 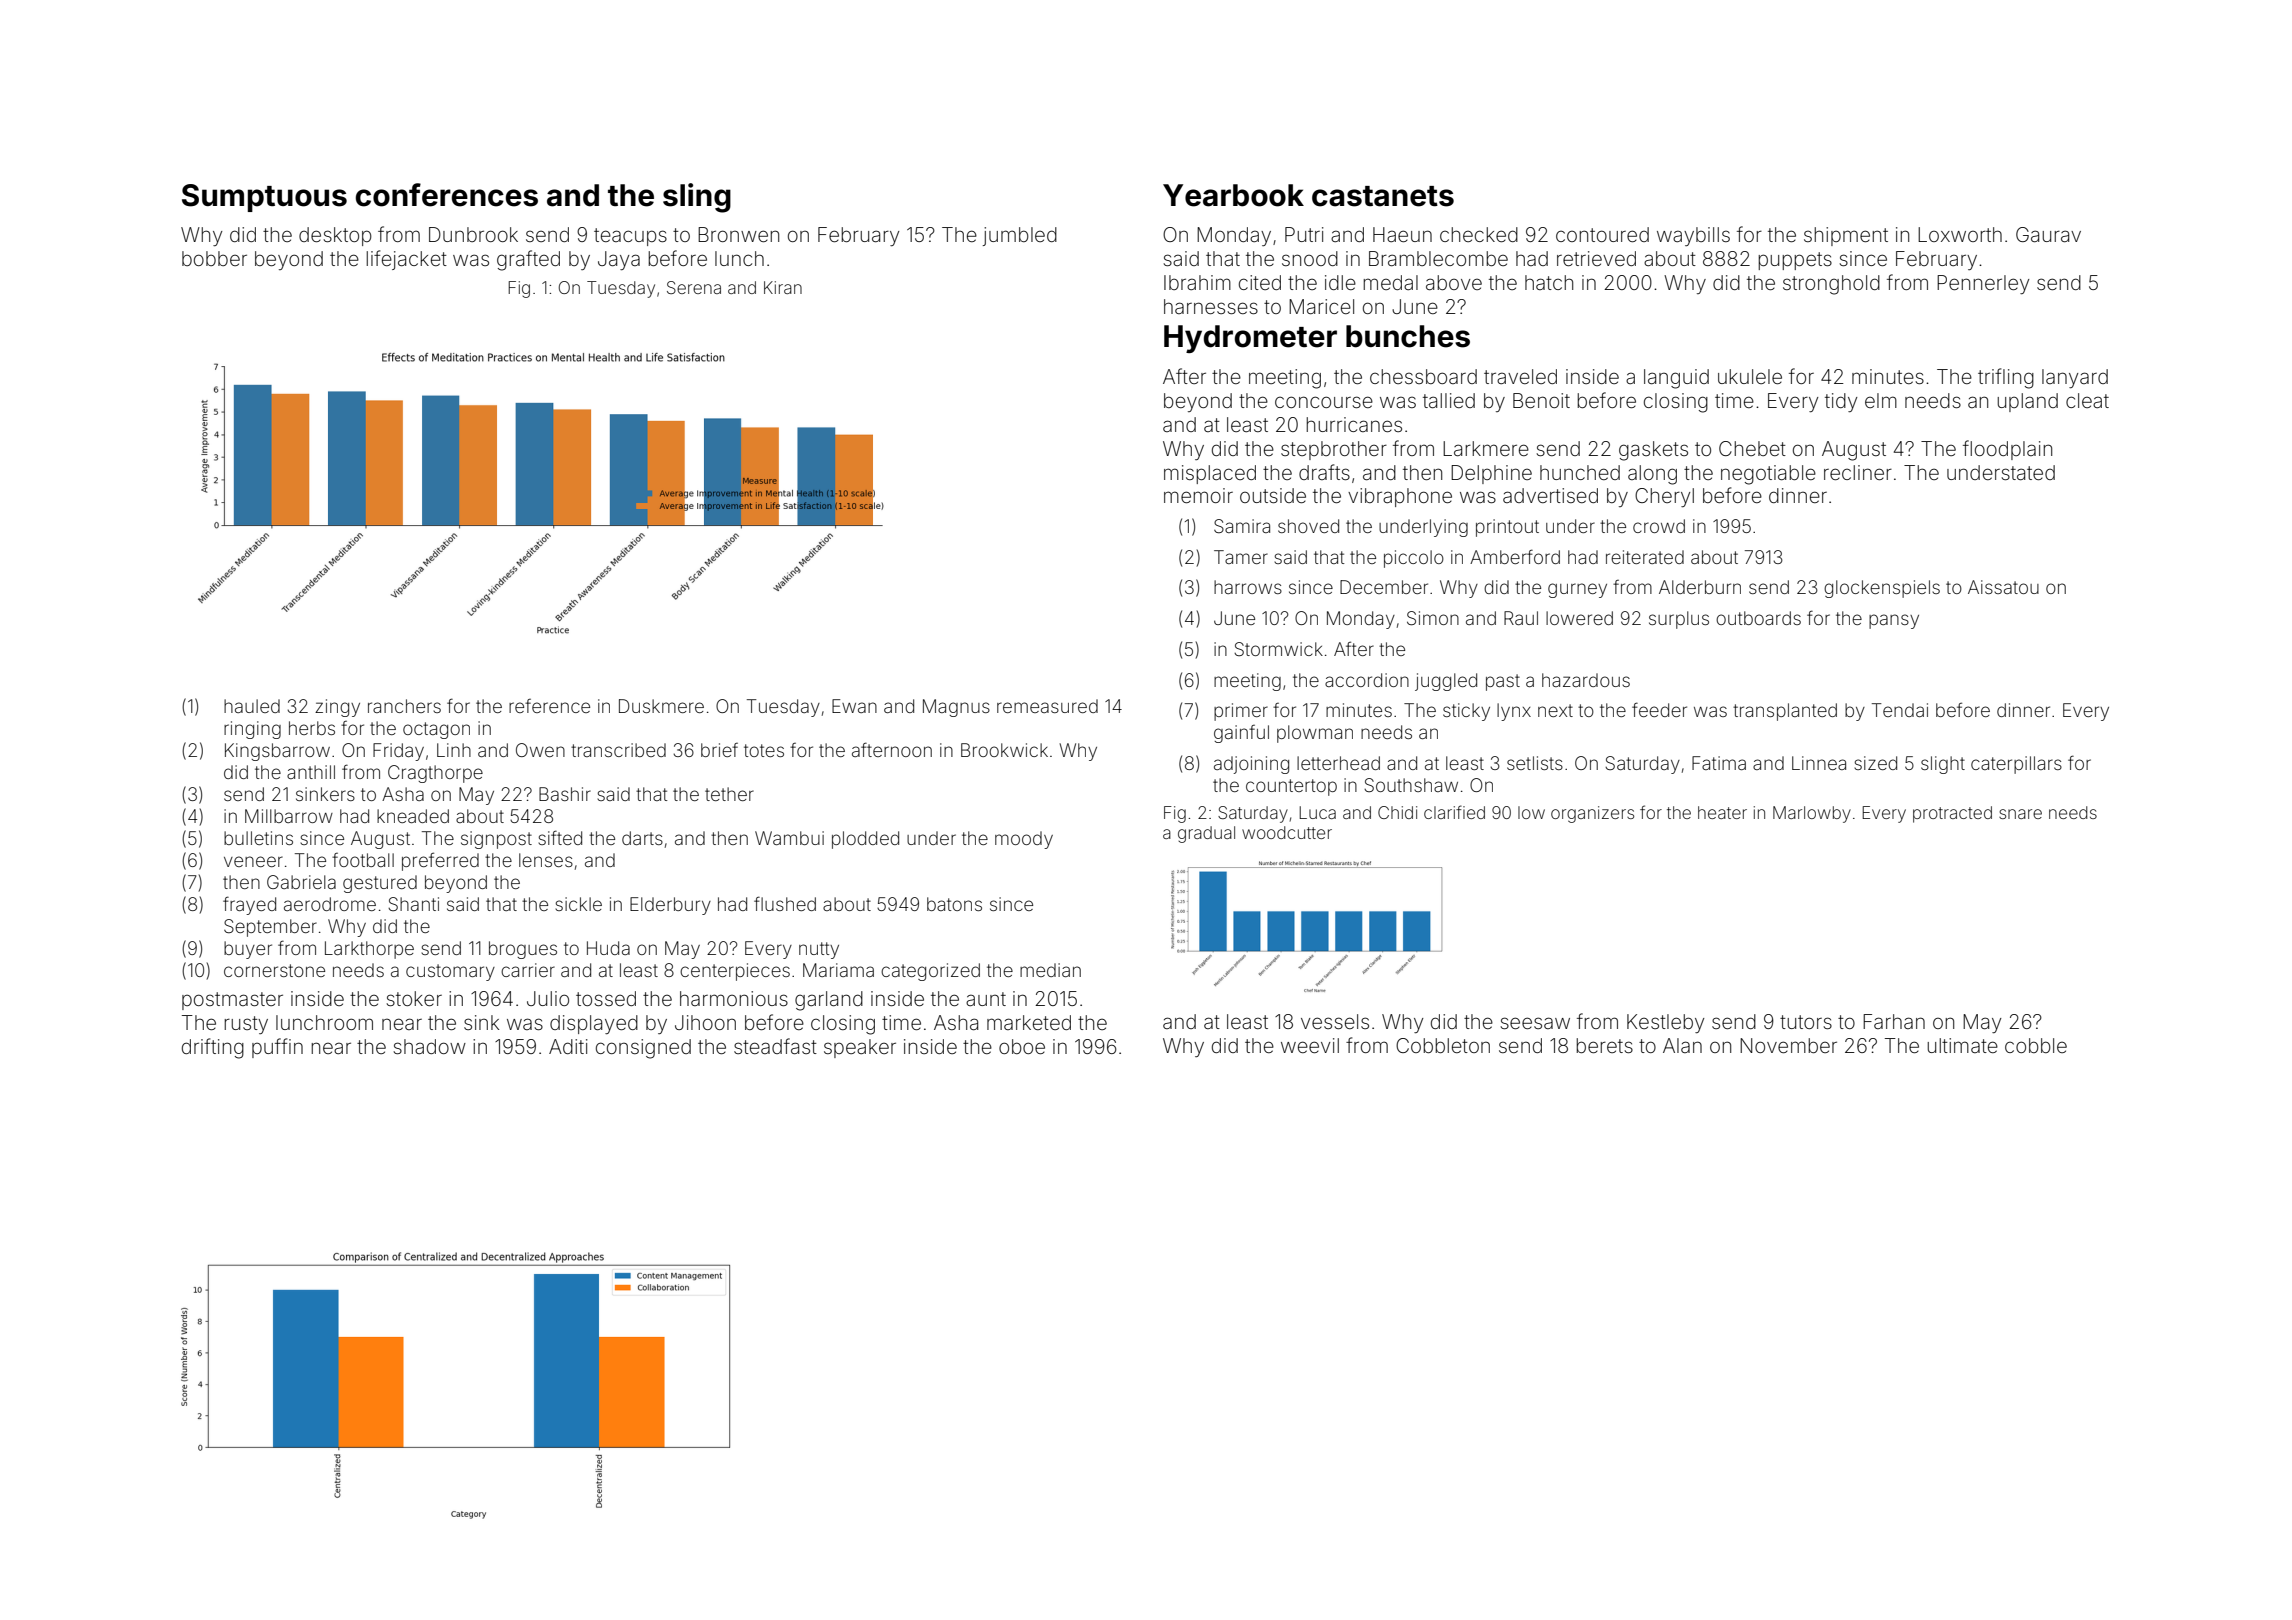 What do you see at coordinates (549, 706) in the screenshot?
I see `reference` at bounding box center [549, 706].
